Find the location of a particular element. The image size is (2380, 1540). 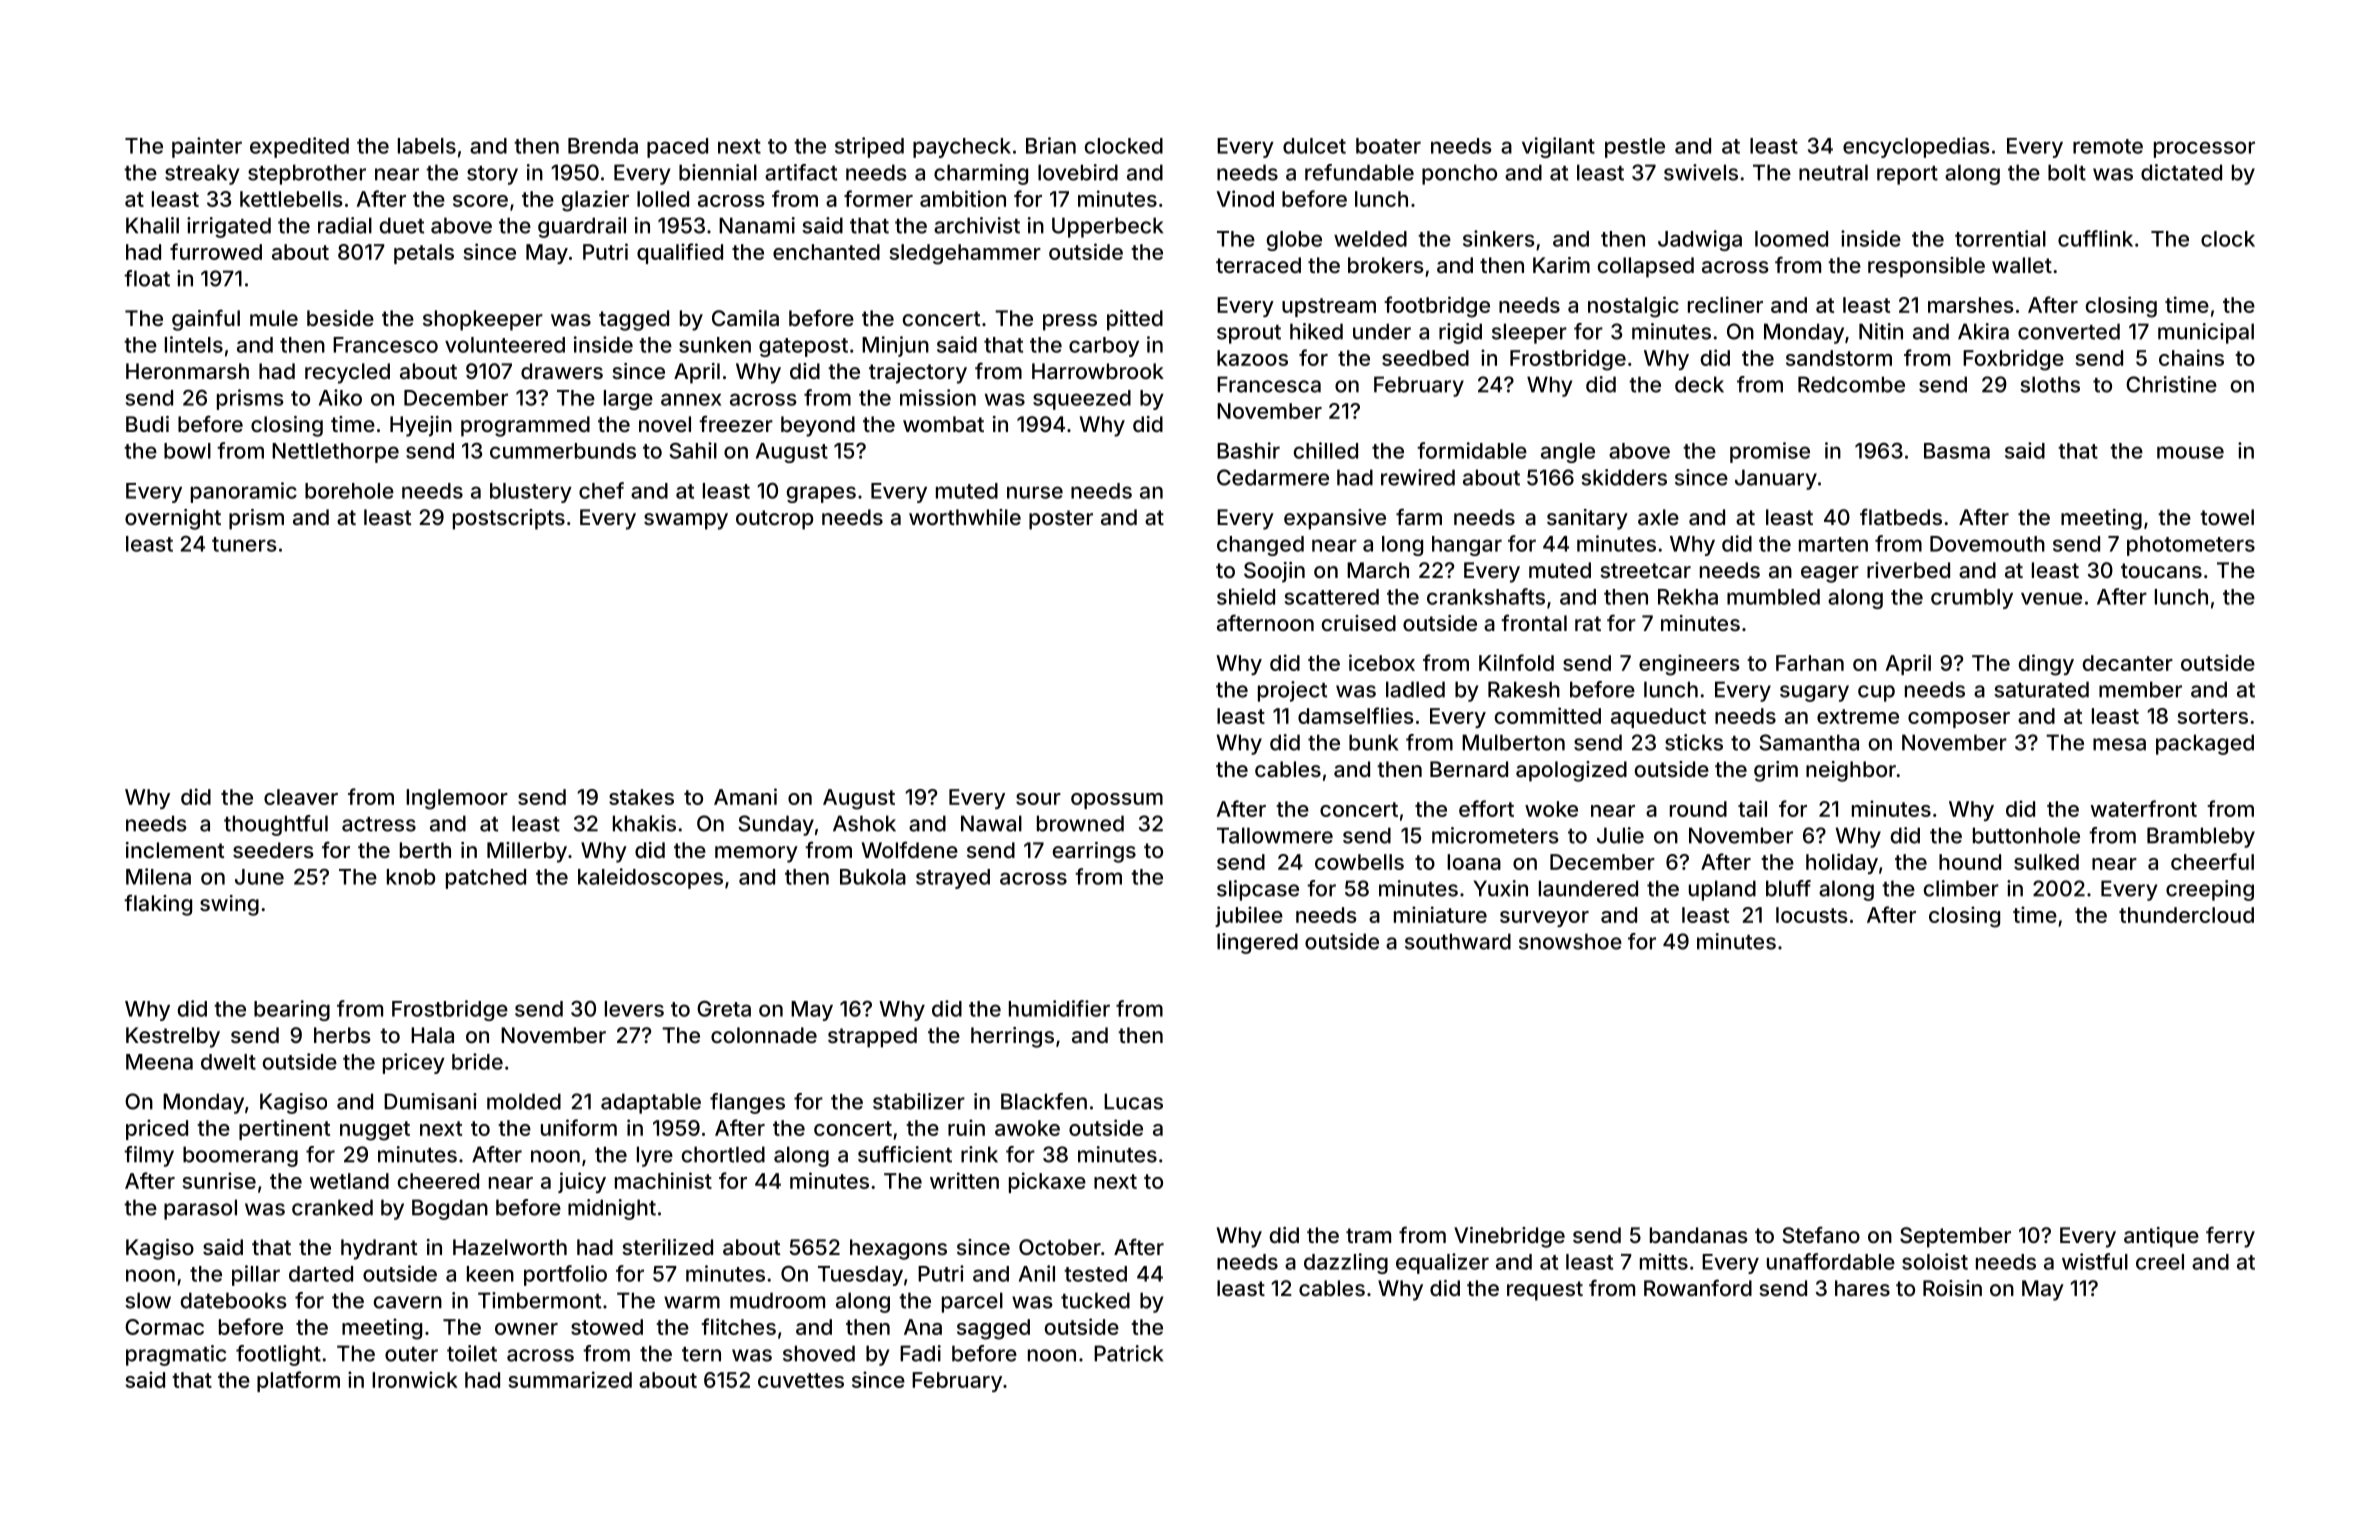

humidifier is located at coordinates (1059, 1008).
